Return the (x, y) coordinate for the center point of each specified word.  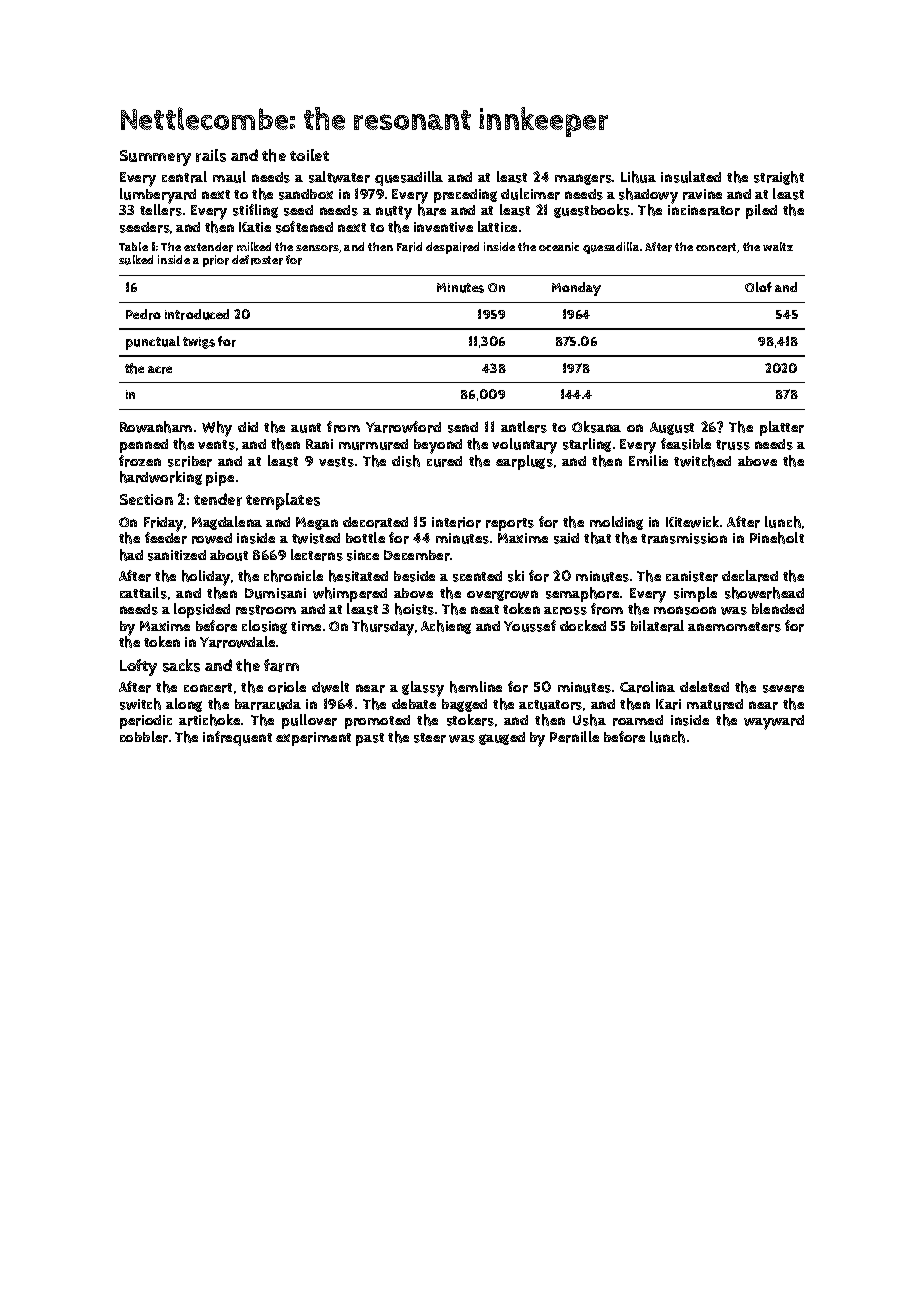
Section (146, 499)
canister (692, 576)
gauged (502, 738)
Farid (409, 247)
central (184, 177)
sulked (136, 260)
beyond (438, 446)
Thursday (383, 628)
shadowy (648, 196)
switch (140, 704)
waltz (778, 246)
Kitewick (692, 522)
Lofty (138, 667)
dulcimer (530, 194)
